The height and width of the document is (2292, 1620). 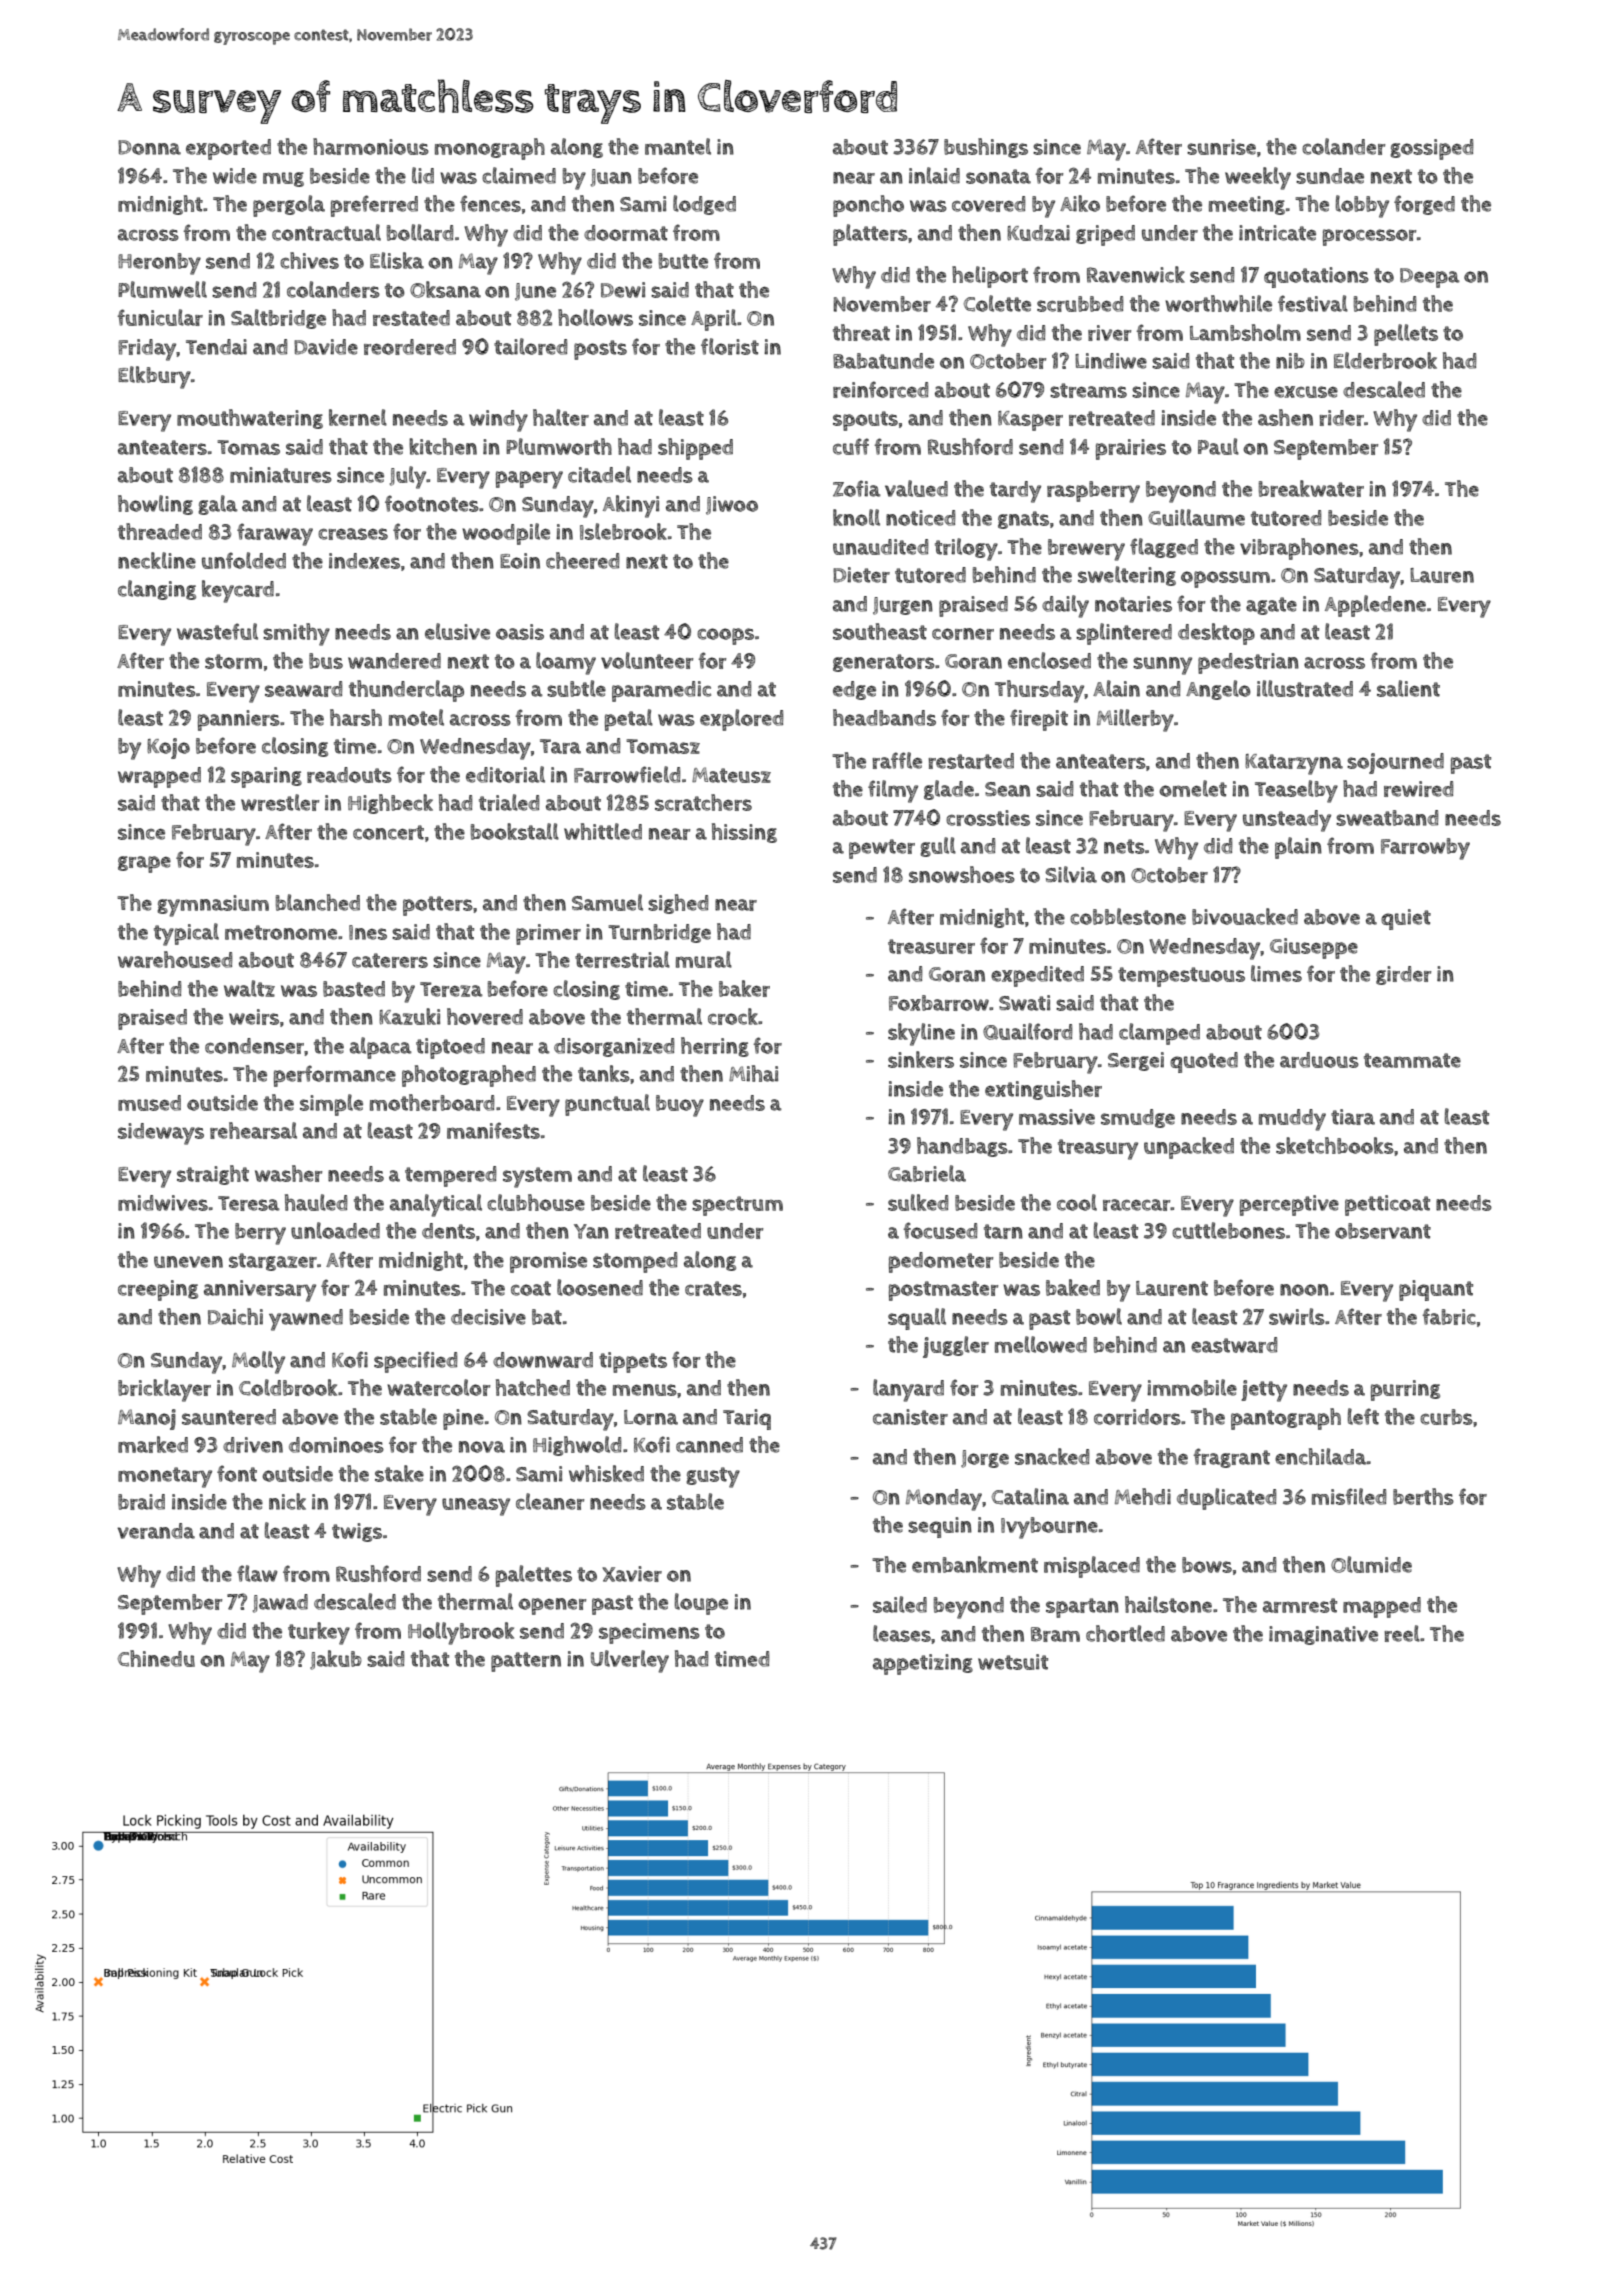 I want to click on spouts, so click(x=865, y=421).
